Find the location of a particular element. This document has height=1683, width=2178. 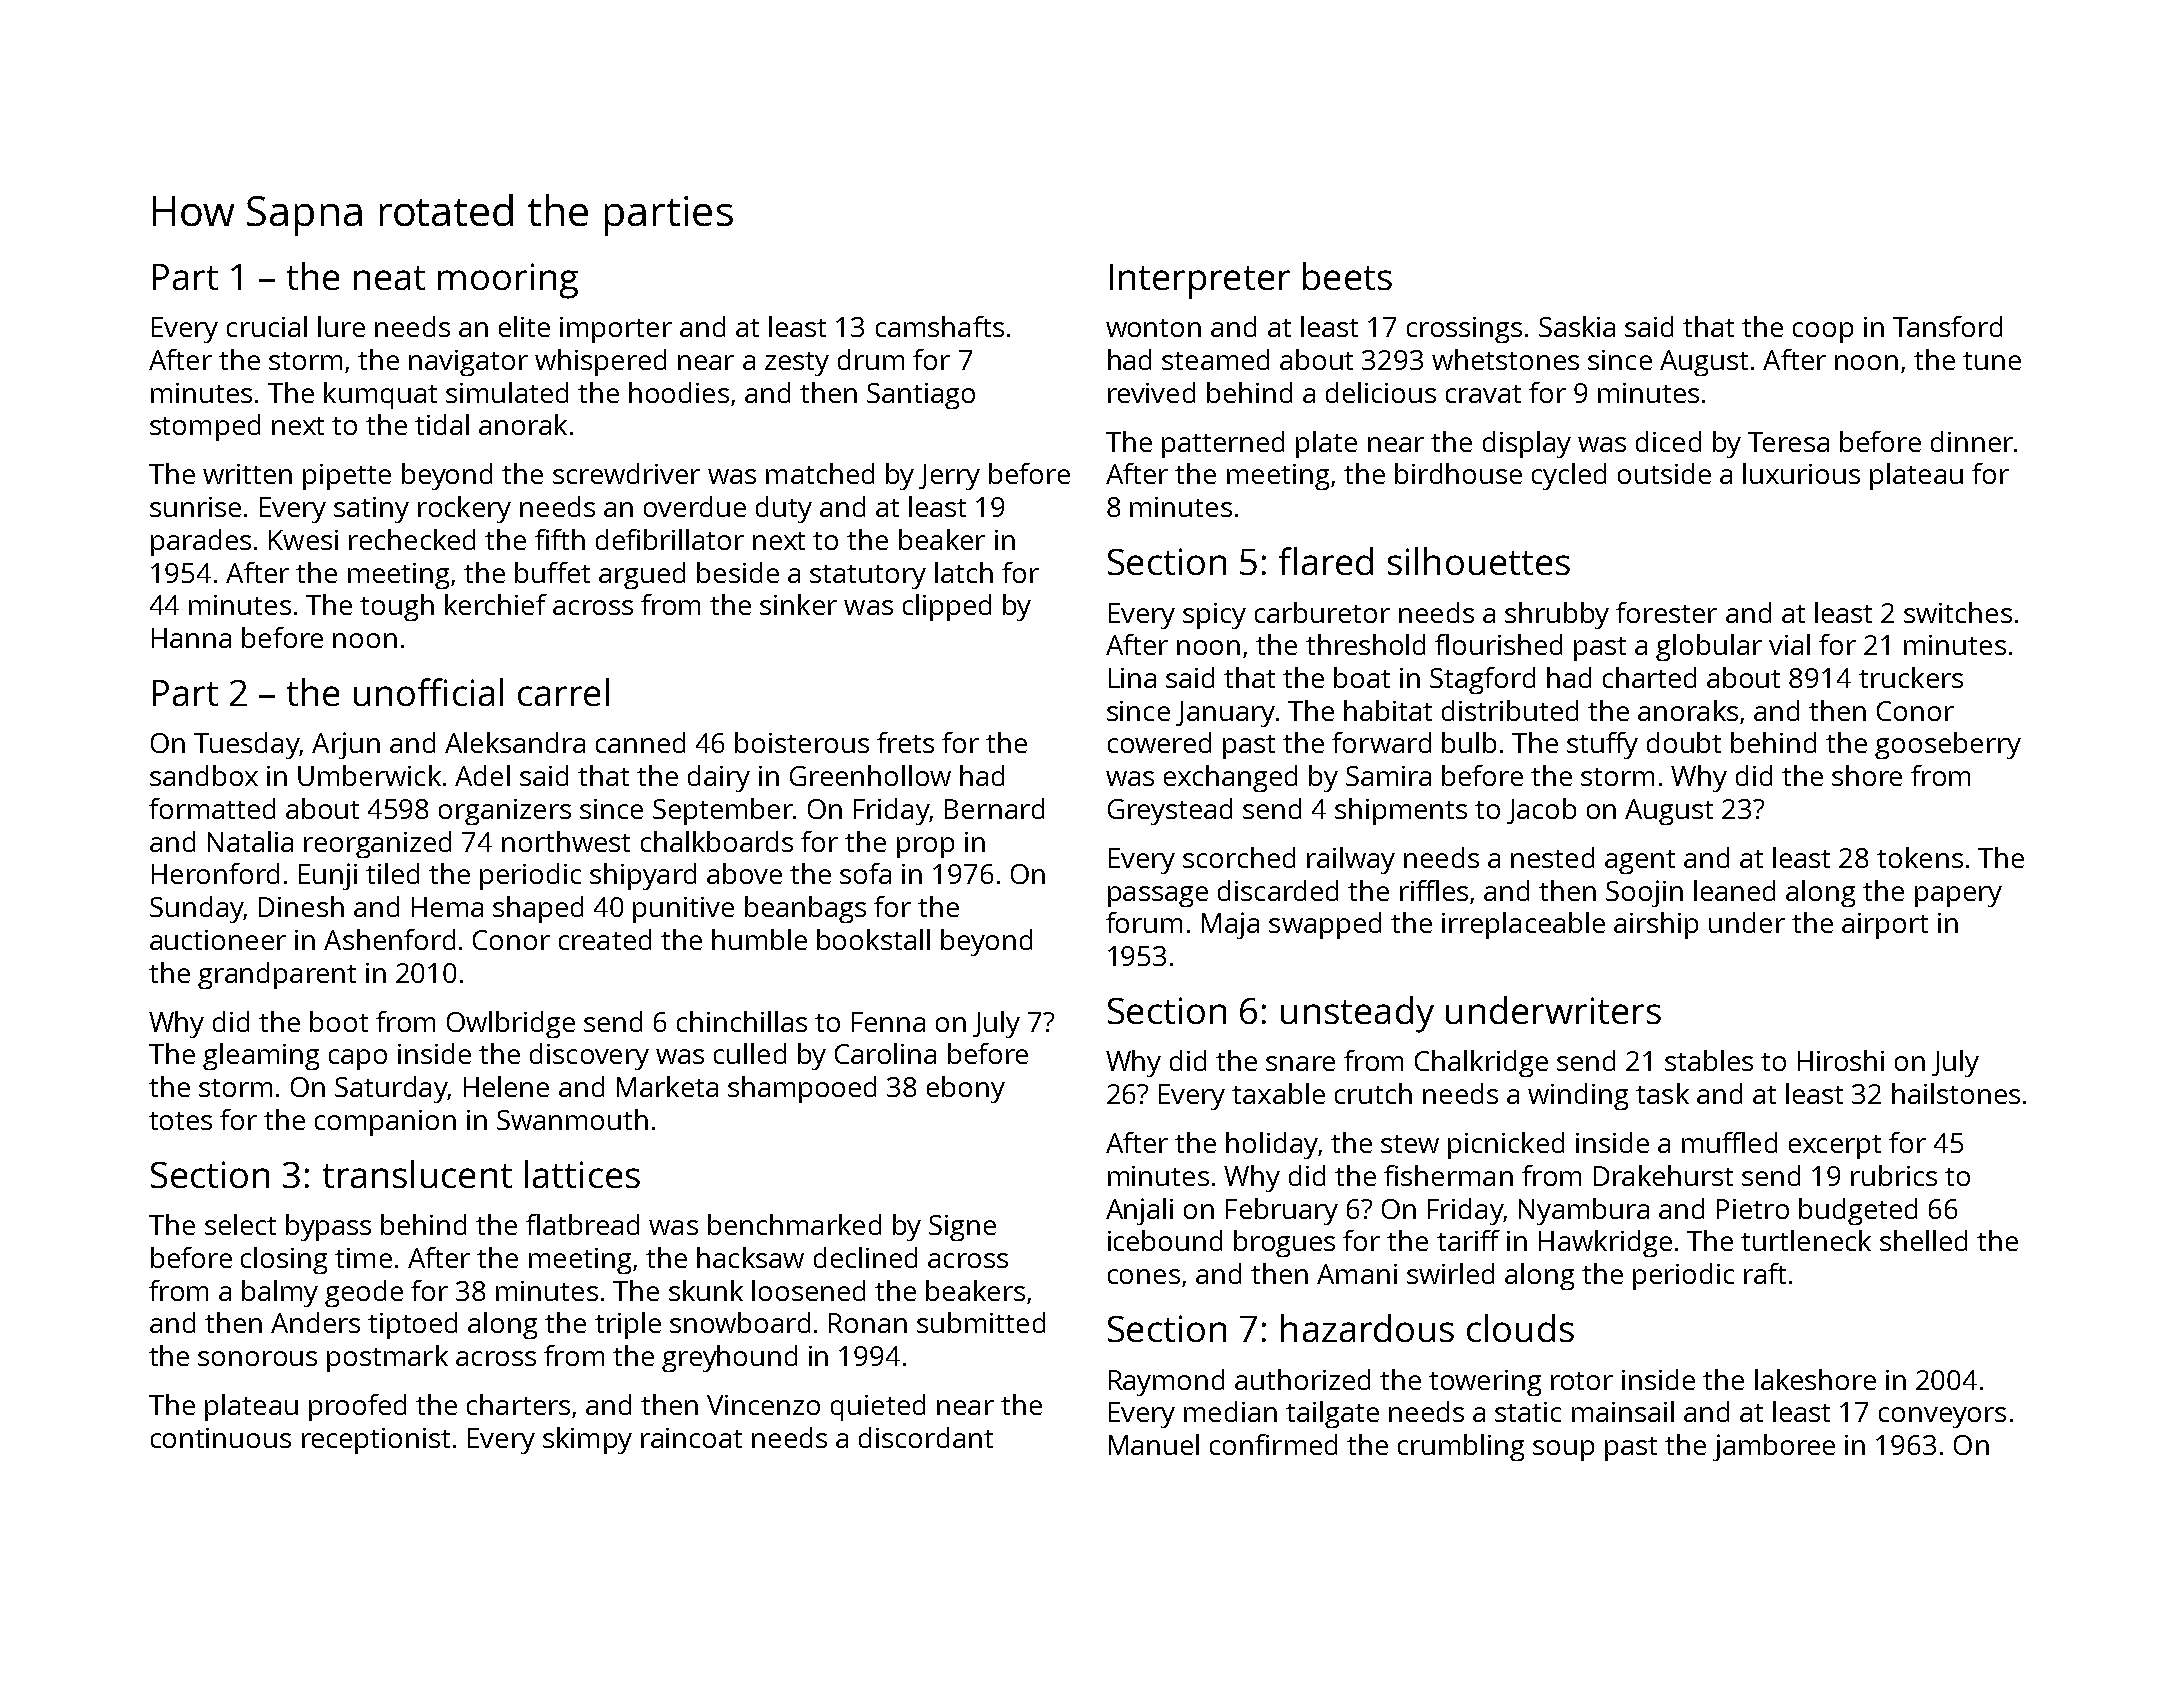

beets is located at coordinates (1347, 276).
